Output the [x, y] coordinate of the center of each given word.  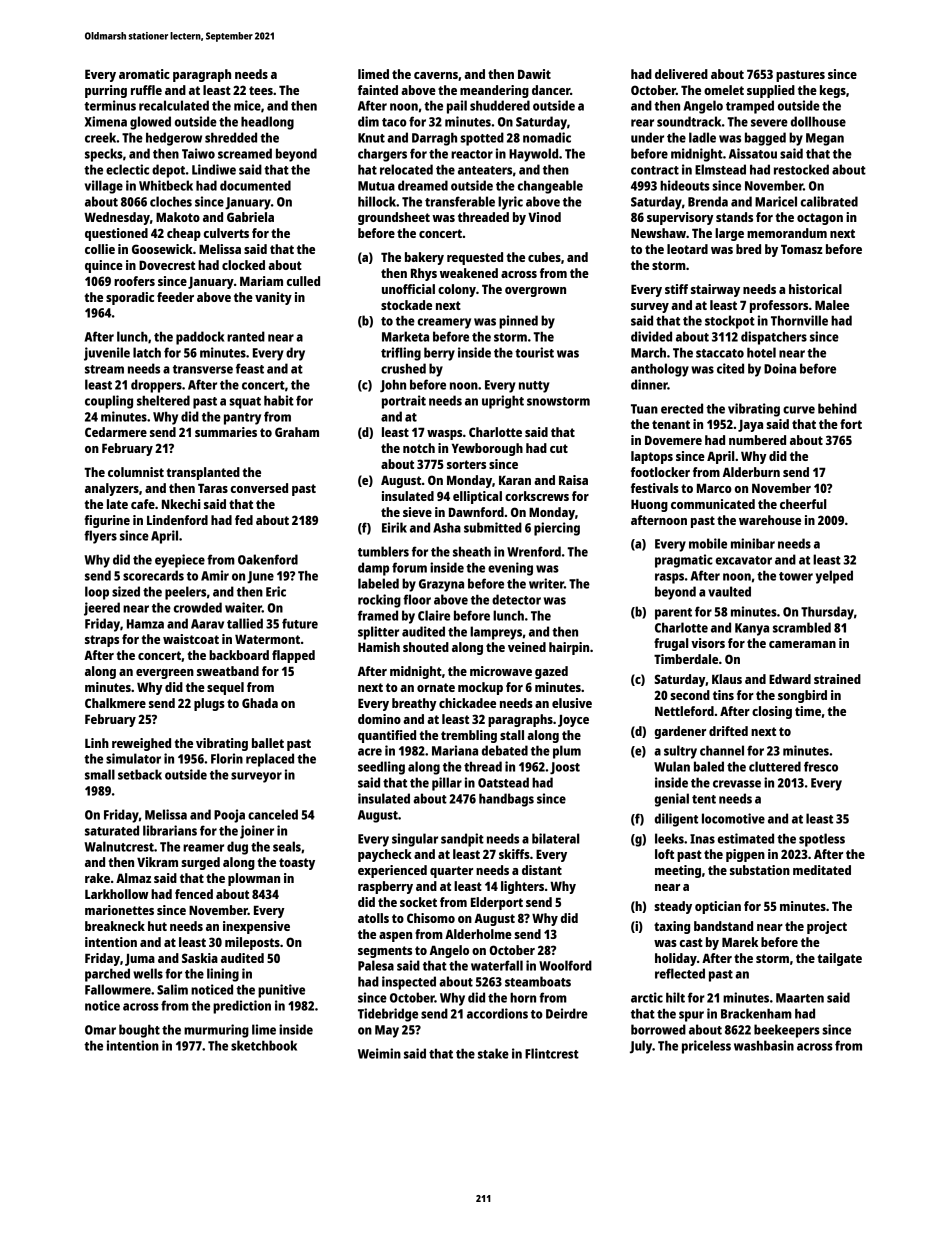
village [104, 187]
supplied [771, 91]
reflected [680, 973]
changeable [550, 187]
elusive [572, 703]
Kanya [752, 629]
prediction [242, 1007]
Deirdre [567, 1013]
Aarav [207, 624]
